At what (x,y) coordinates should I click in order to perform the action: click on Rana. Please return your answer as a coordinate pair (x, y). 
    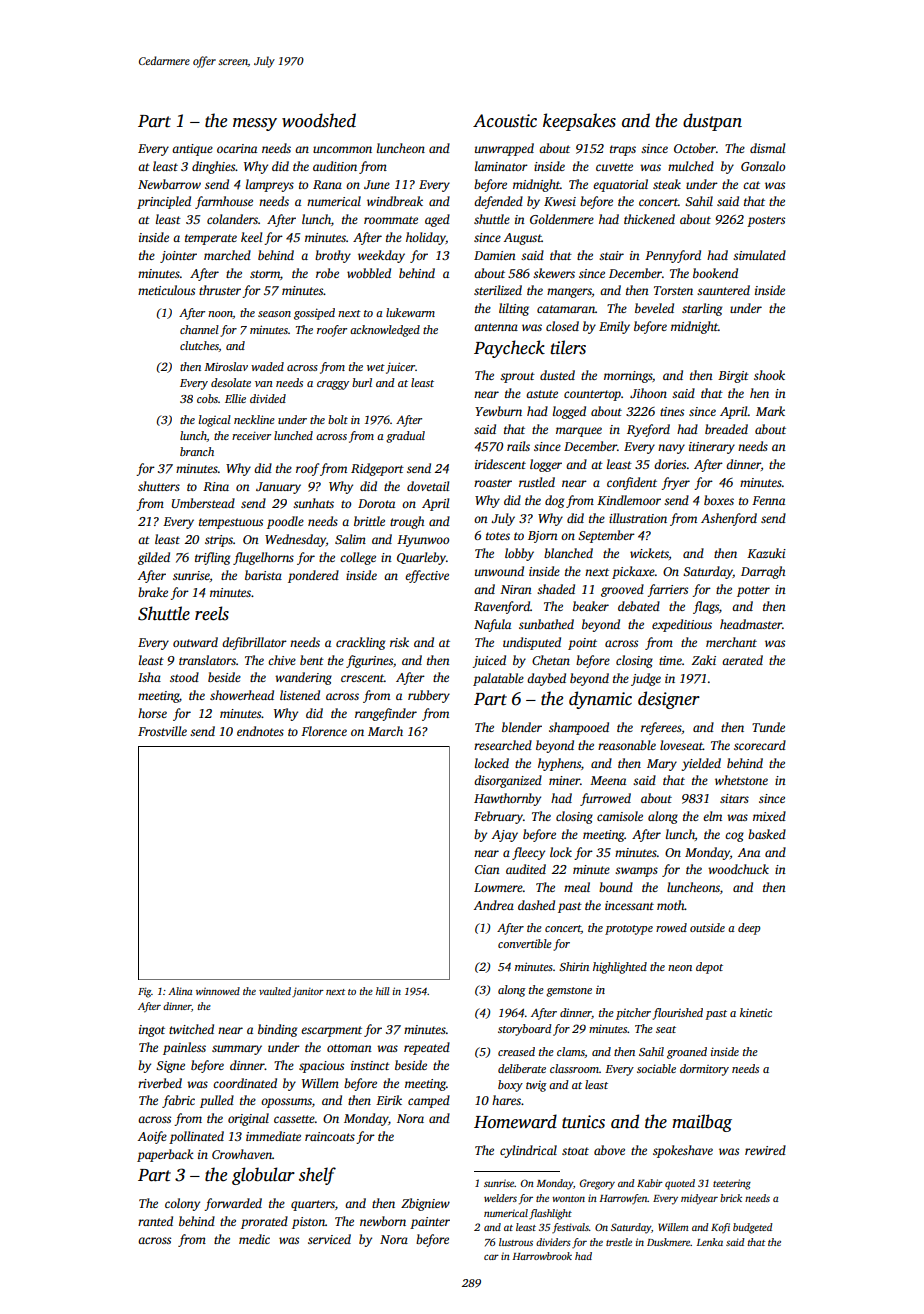
    Looking at the image, I should click on (327, 184).
